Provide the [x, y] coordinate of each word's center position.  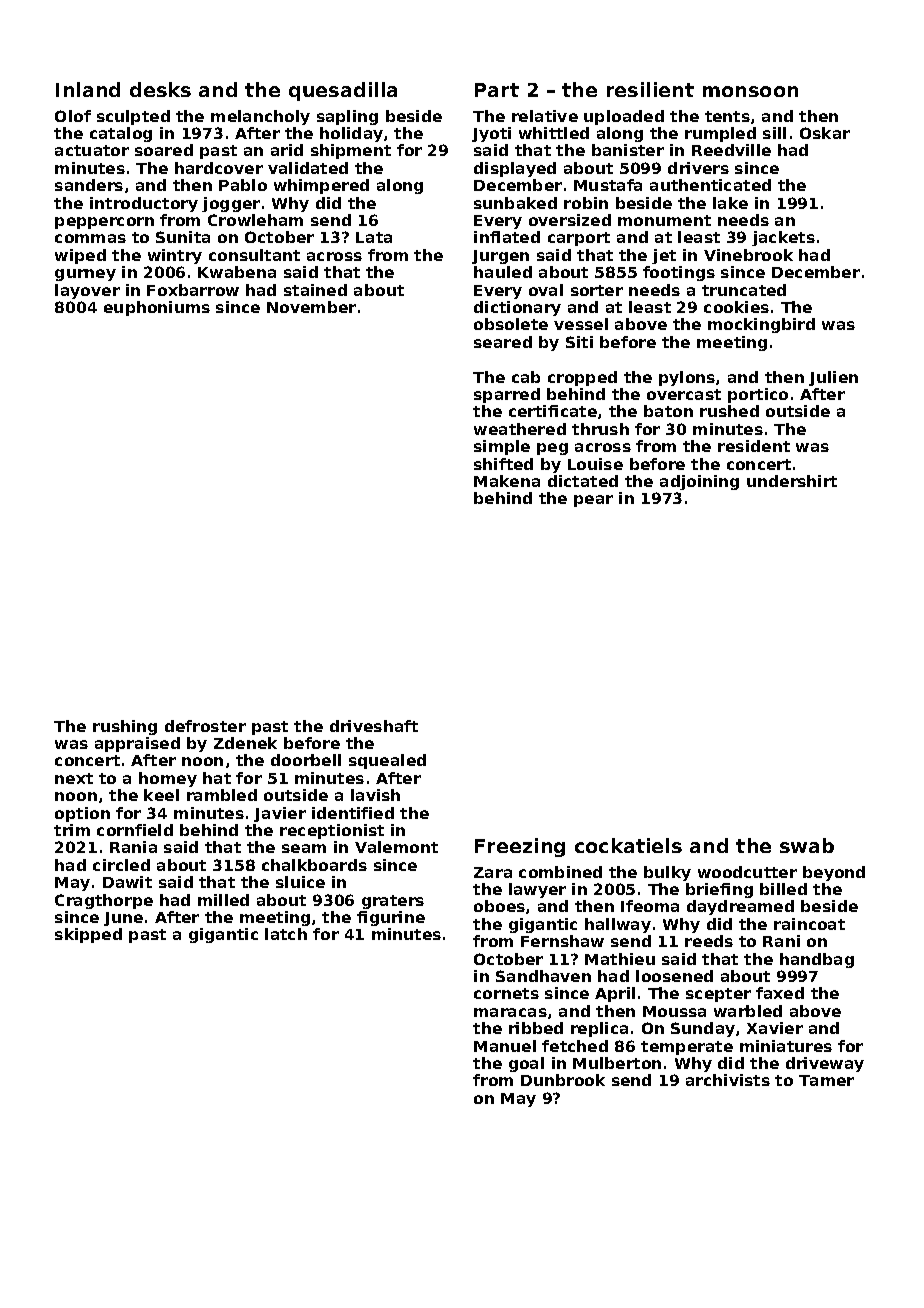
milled [223, 900]
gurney [85, 275]
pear [593, 501]
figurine [391, 918]
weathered [520, 429]
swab [807, 845]
